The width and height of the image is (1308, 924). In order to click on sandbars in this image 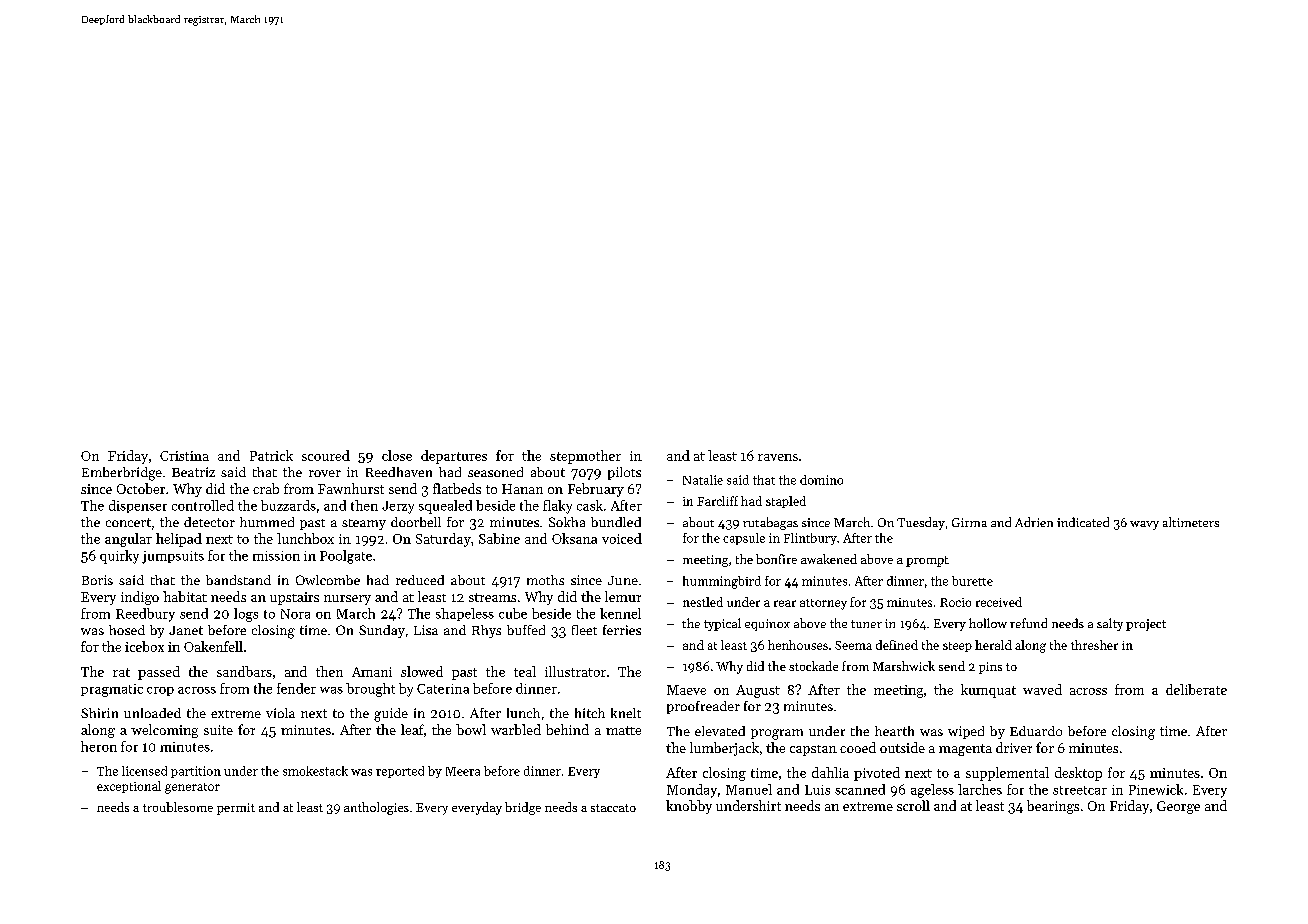, I will do `click(244, 671)`.
